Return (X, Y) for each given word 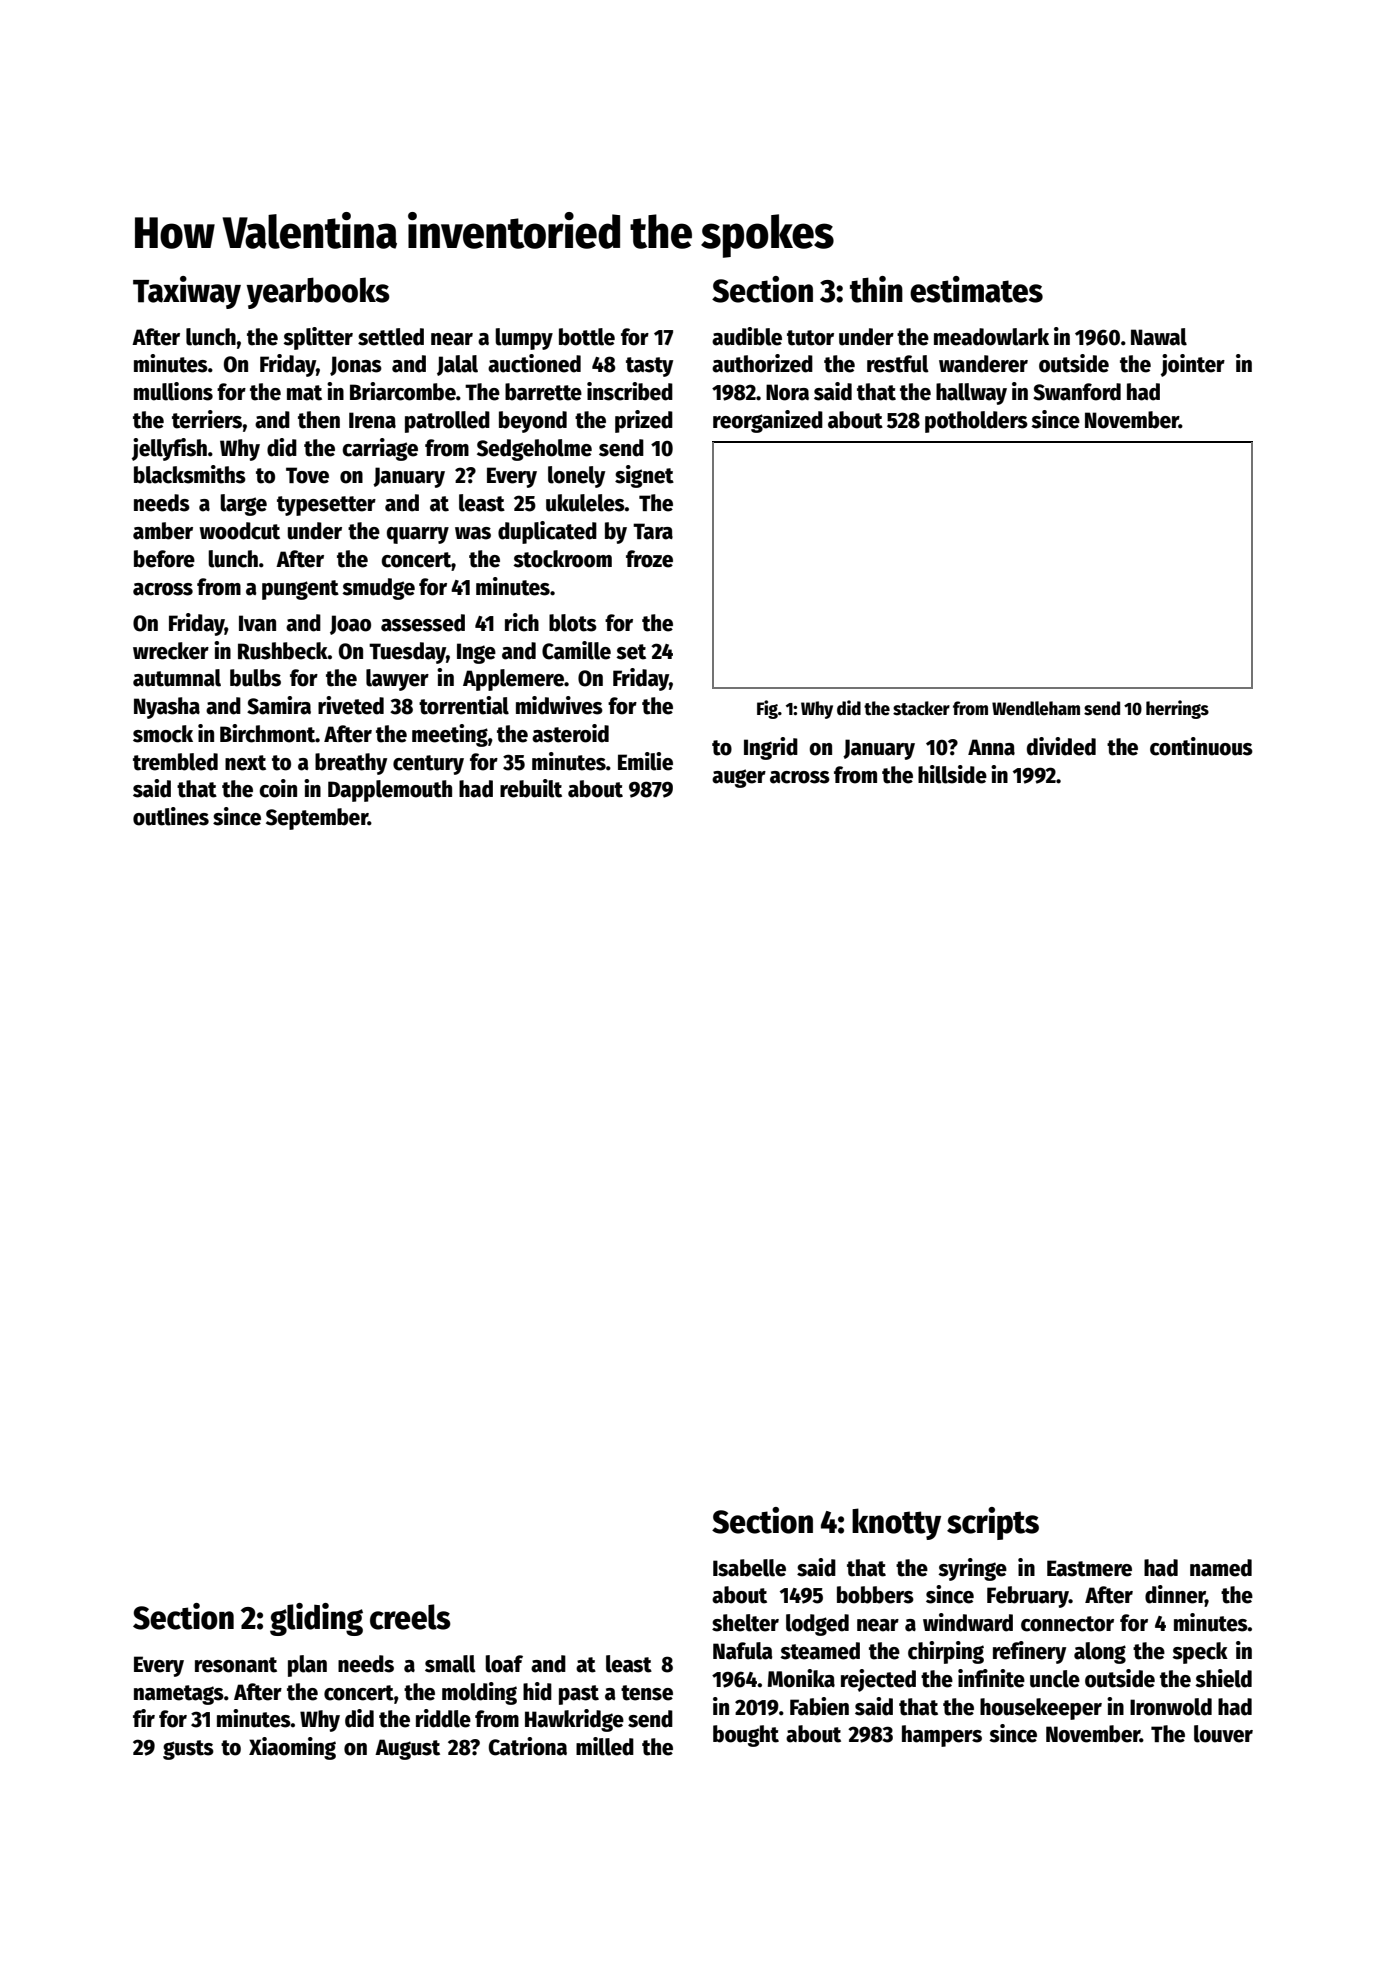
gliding (316, 1619)
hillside (952, 774)
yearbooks (318, 293)
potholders (976, 422)
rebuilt (531, 788)
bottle (587, 337)
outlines (171, 816)
